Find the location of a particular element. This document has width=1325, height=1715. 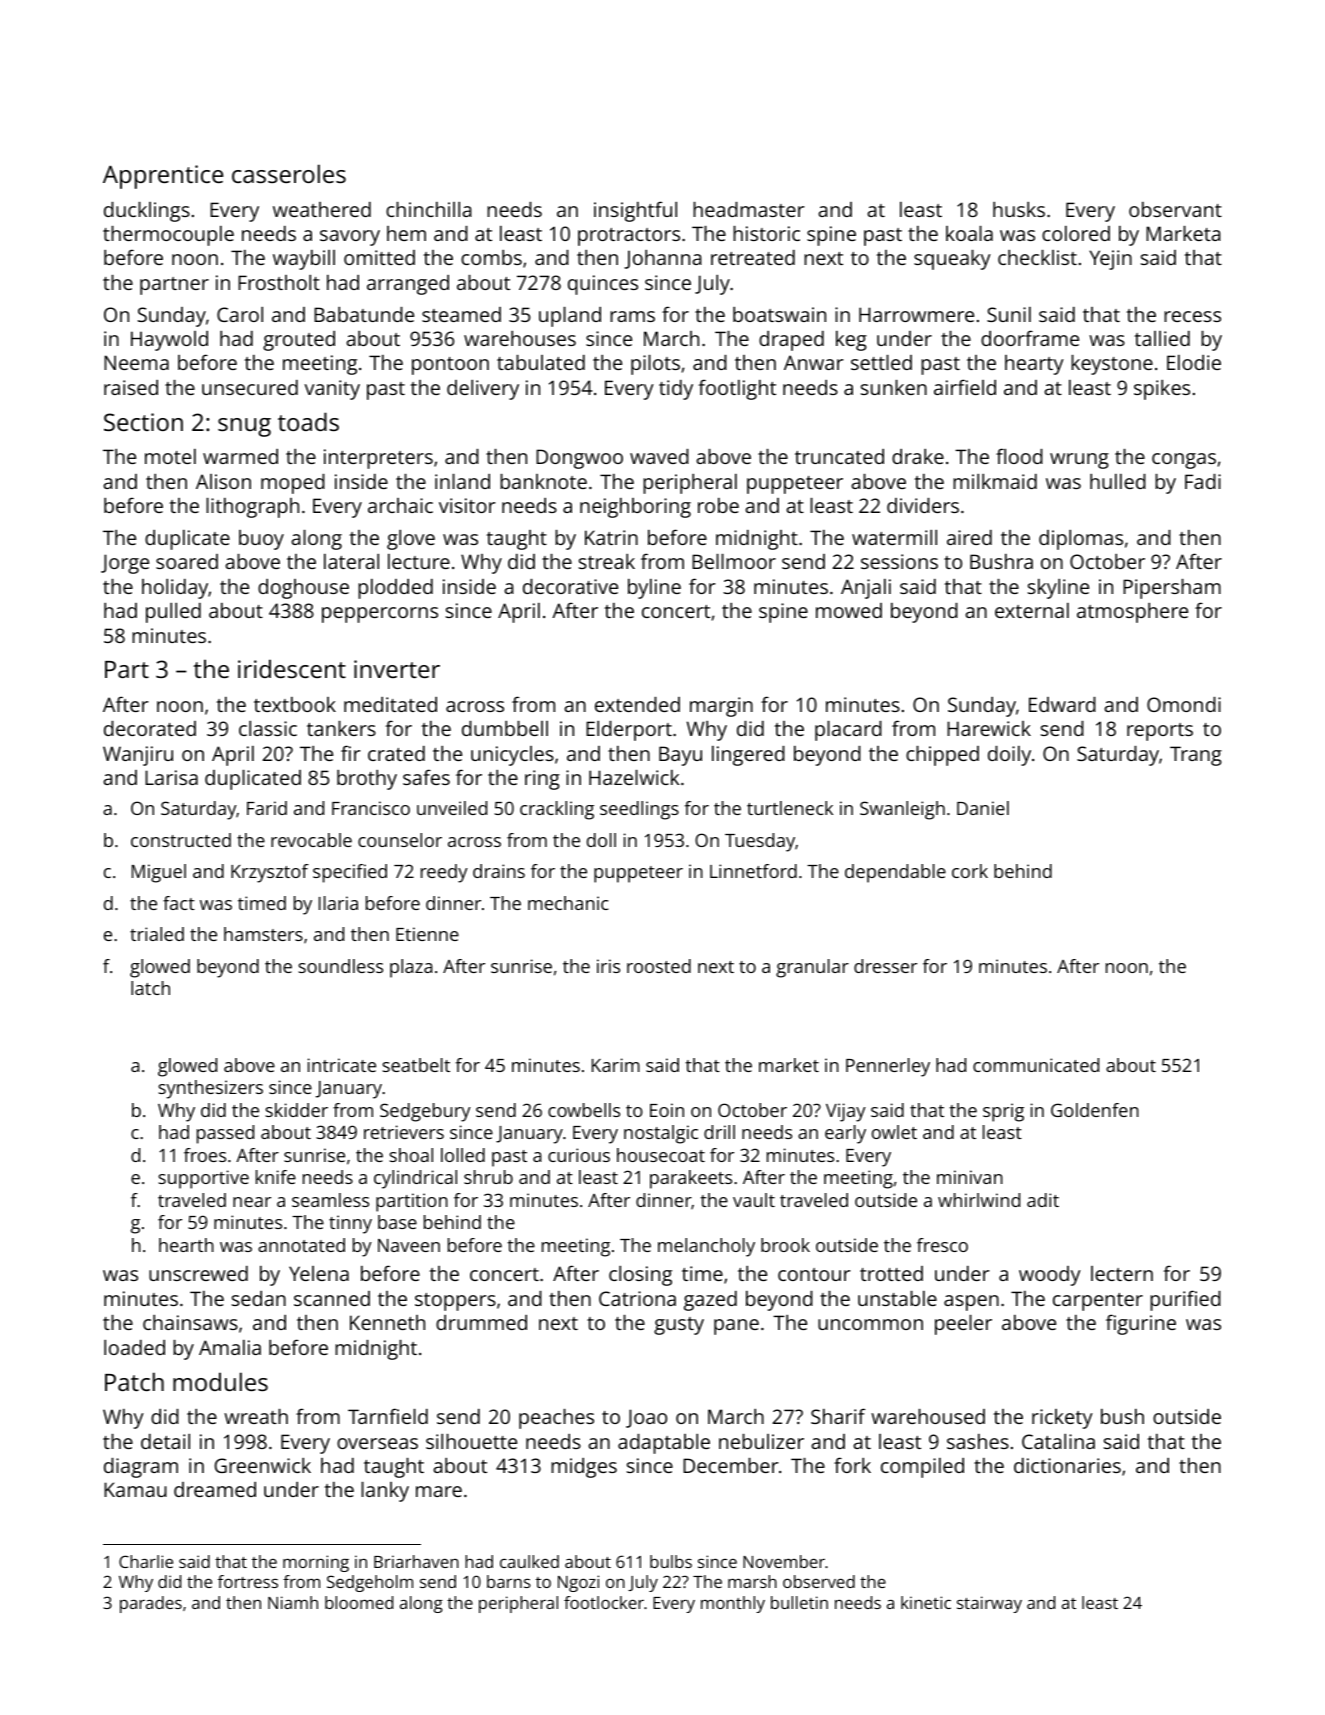

sprig is located at coordinates (1003, 1112).
